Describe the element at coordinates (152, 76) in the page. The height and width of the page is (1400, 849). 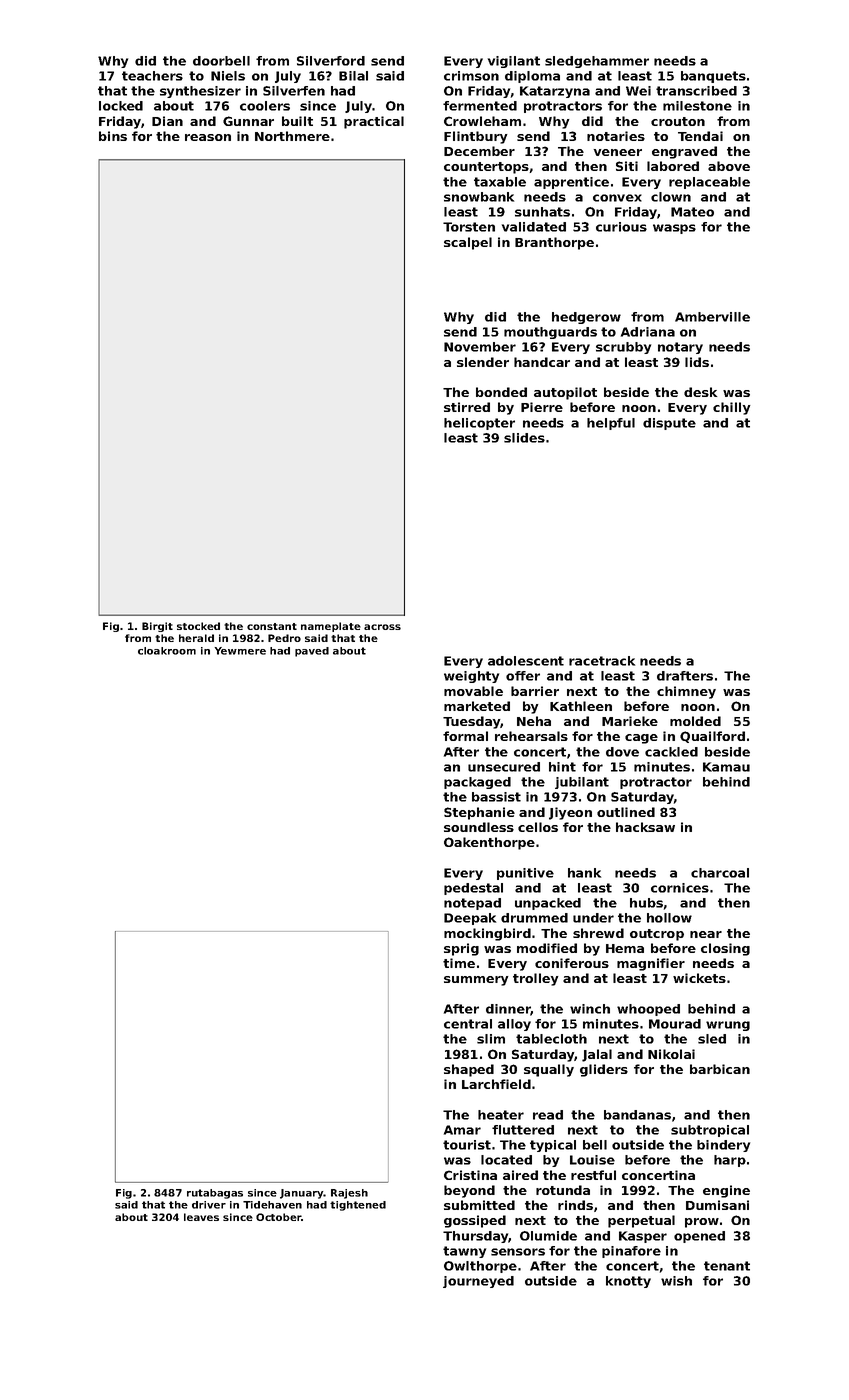
I see `teachers` at that location.
